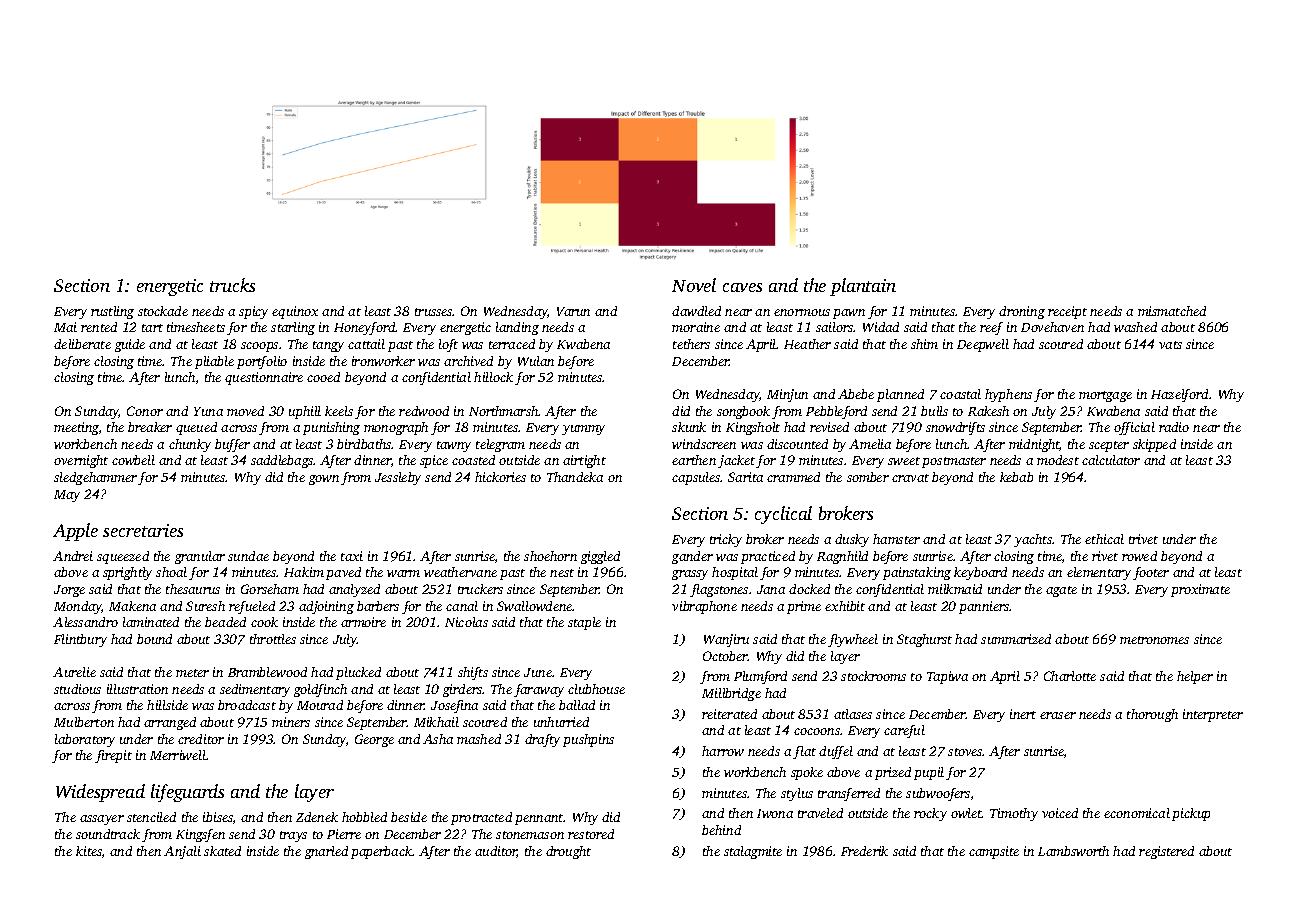 The image size is (1308, 924). I want to click on hospital, so click(735, 573).
